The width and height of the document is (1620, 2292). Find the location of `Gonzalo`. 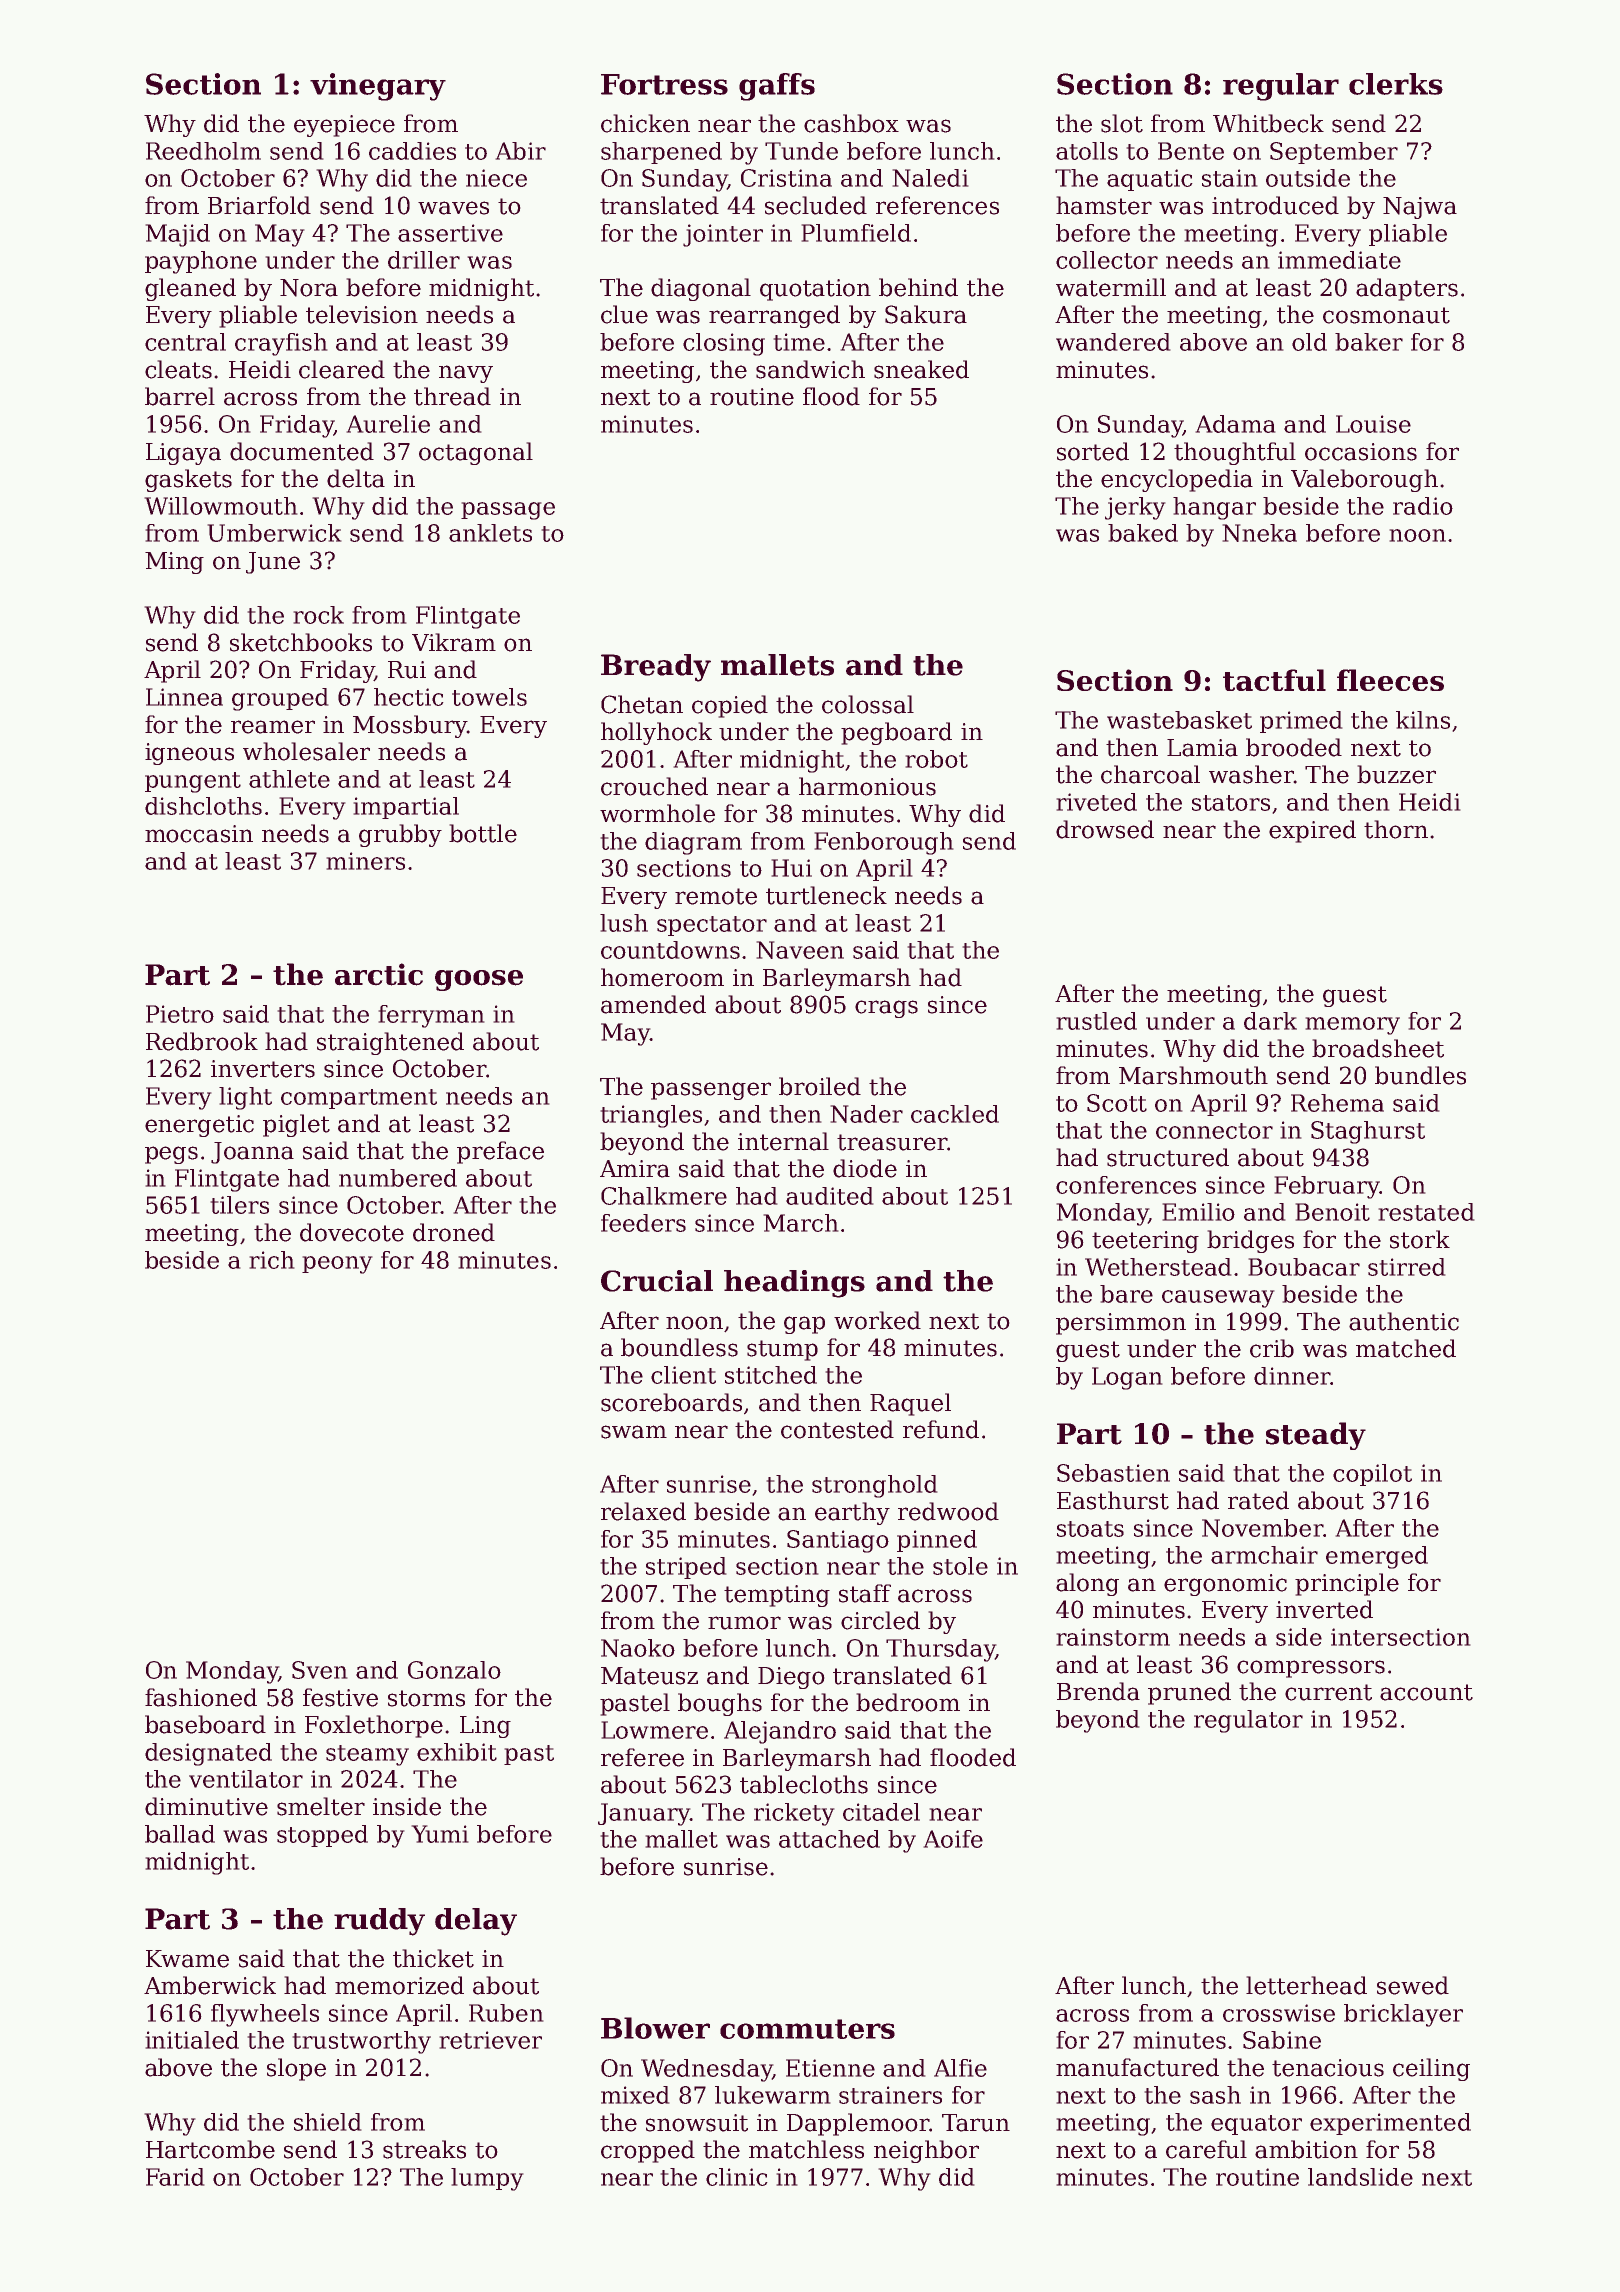

Gonzalo is located at coordinates (454, 1670).
